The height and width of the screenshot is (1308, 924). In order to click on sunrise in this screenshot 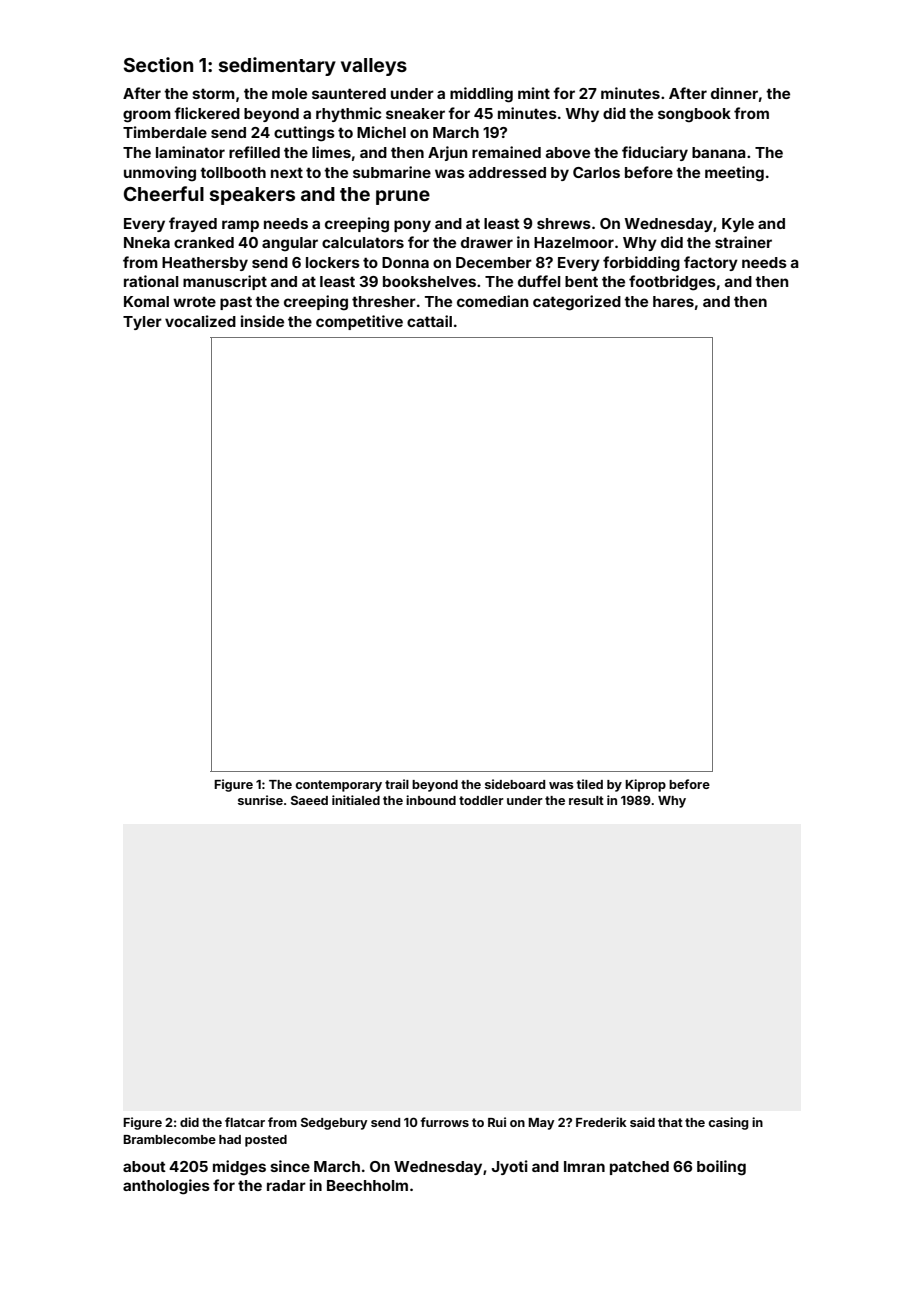, I will do `click(260, 800)`.
